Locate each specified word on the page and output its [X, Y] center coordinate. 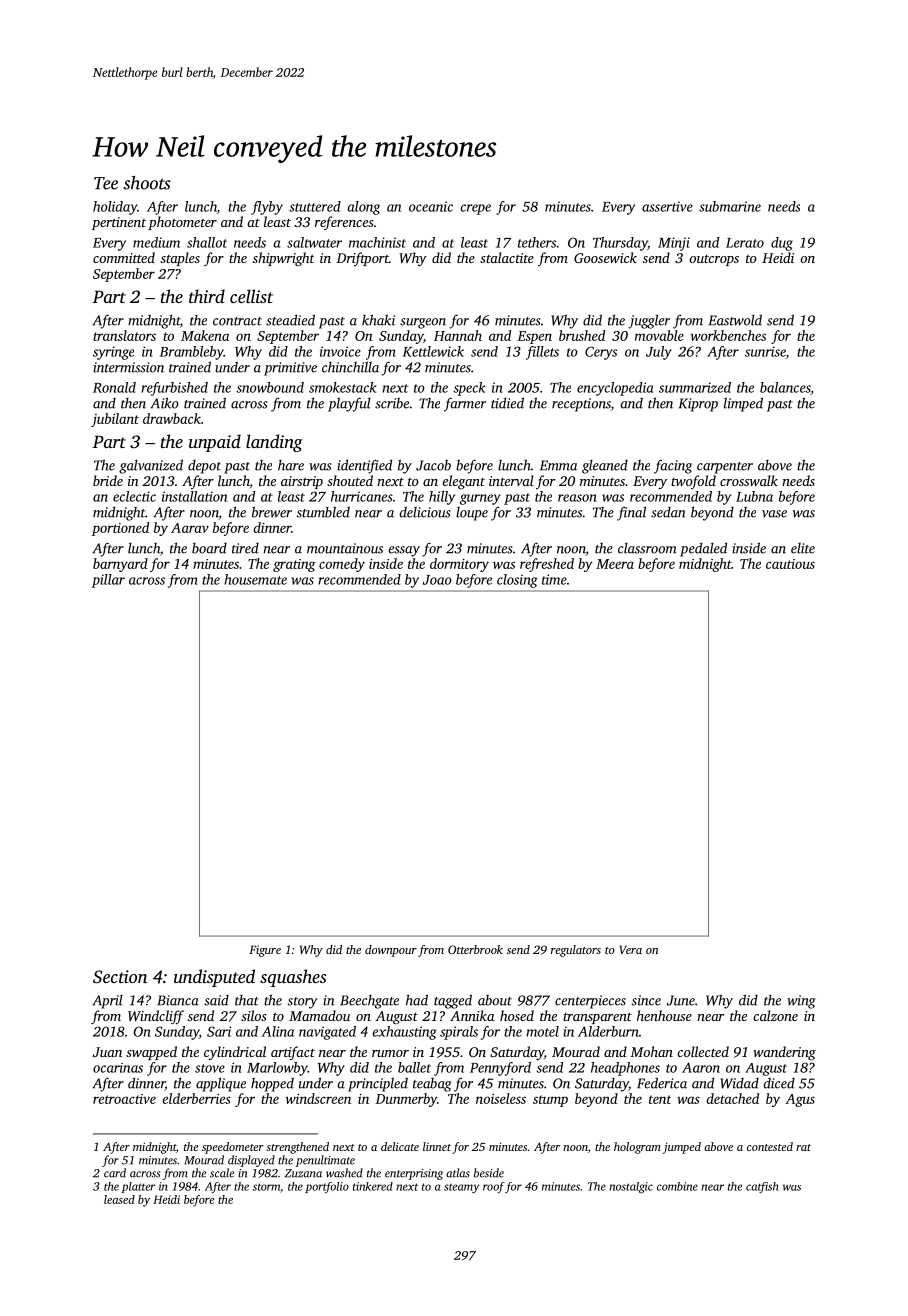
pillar [108, 581]
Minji [674, 244]
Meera [615, 564]
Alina [277, 1031]
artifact [293, 1053]
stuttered [315, 206]
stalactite [507, 257]
